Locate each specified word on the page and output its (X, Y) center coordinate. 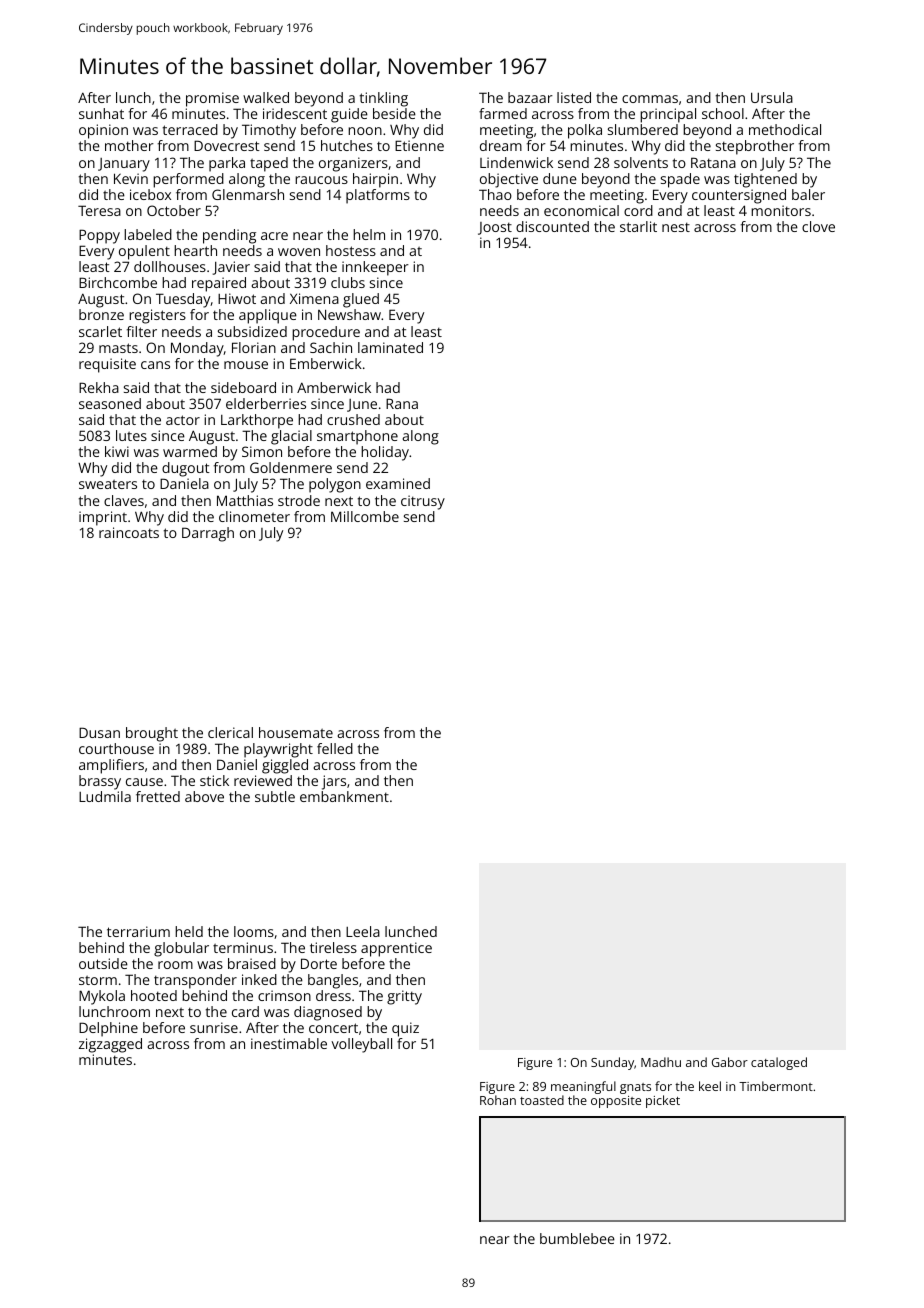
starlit (638, 226)
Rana (402, 403)
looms (254, 931)
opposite (616, 1102)
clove (818, 226)
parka (227, 164)
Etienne (419, 145)
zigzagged (110, 1045)
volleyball (361, 1045)
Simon (262, 451)
